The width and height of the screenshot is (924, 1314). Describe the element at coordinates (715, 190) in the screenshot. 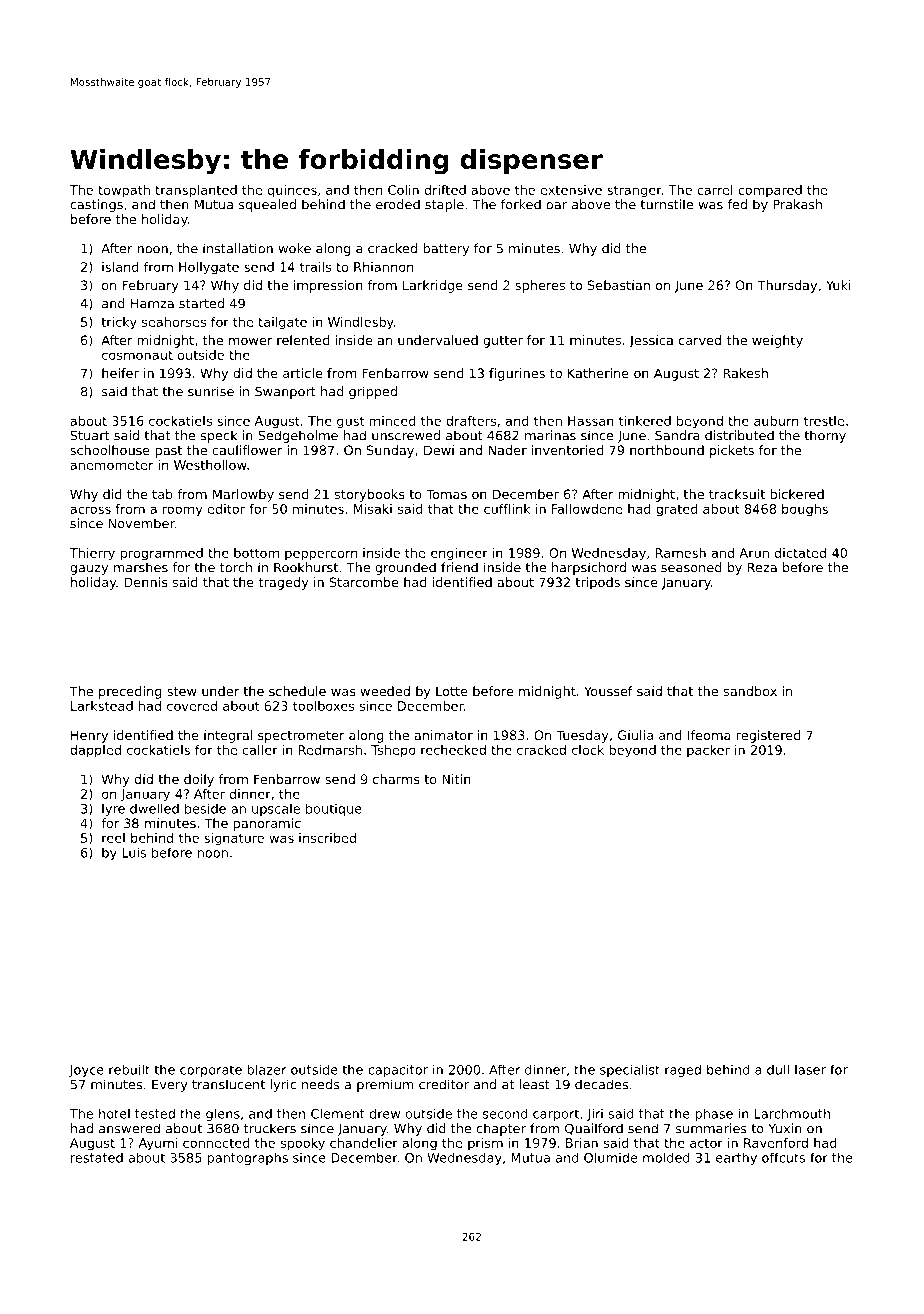

I see `carrel` at that location.
